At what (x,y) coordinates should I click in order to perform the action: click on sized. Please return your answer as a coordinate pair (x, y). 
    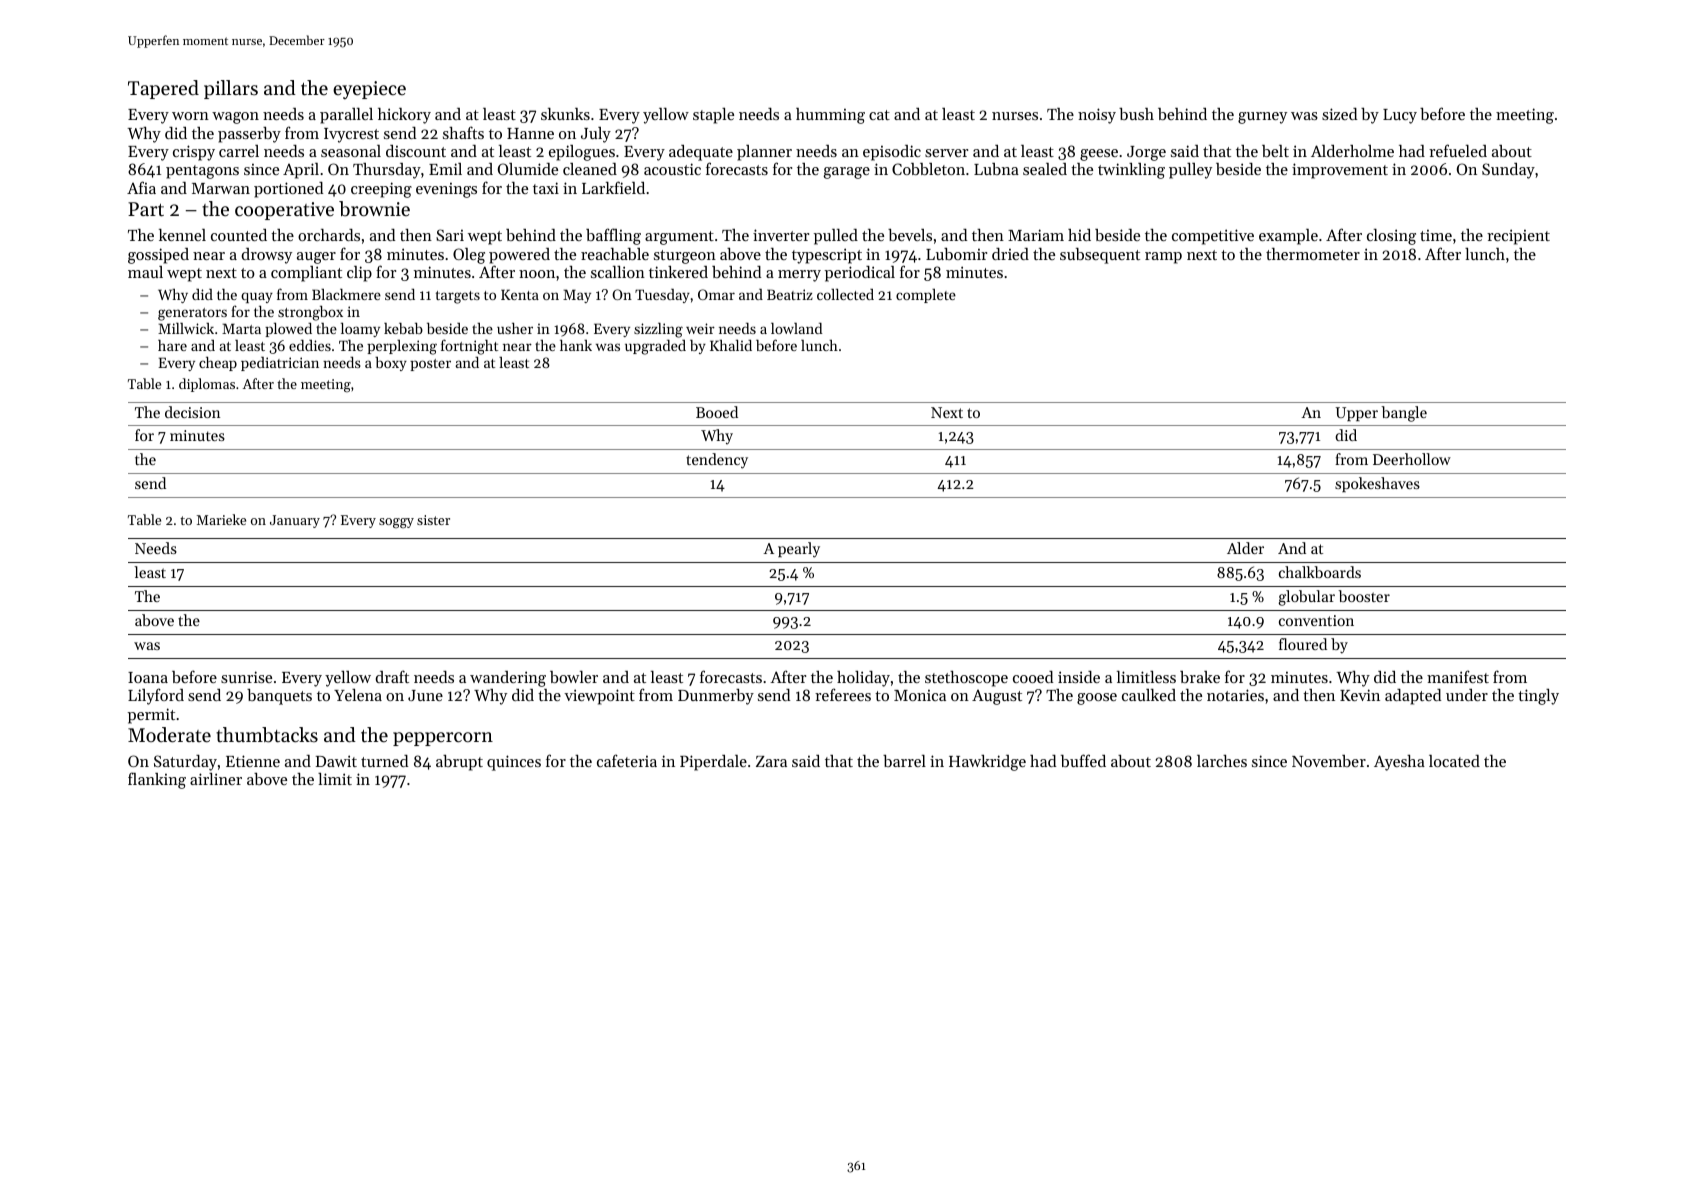
    Looking at the image, I should click on (1340, 114).
